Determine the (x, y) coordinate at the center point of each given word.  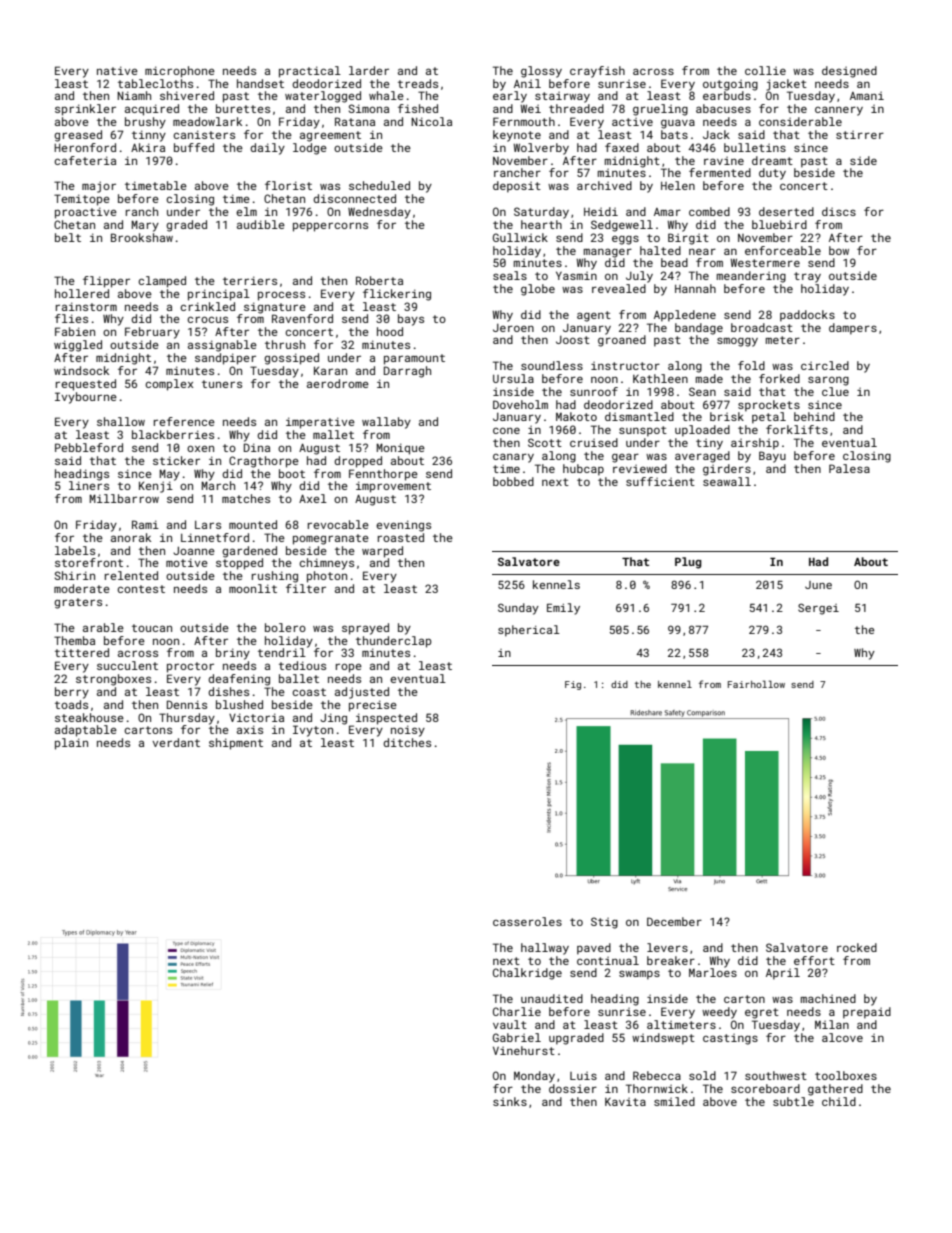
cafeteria (85, 160)
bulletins (755, 147)
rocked (857, 947)
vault (510, 1024)
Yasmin (576, 275)
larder (369, 70)
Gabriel (517, 1037)
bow (839, 250)
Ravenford (302, 318)
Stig (604, 923)
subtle (793, 1101)
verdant (176, 742)
